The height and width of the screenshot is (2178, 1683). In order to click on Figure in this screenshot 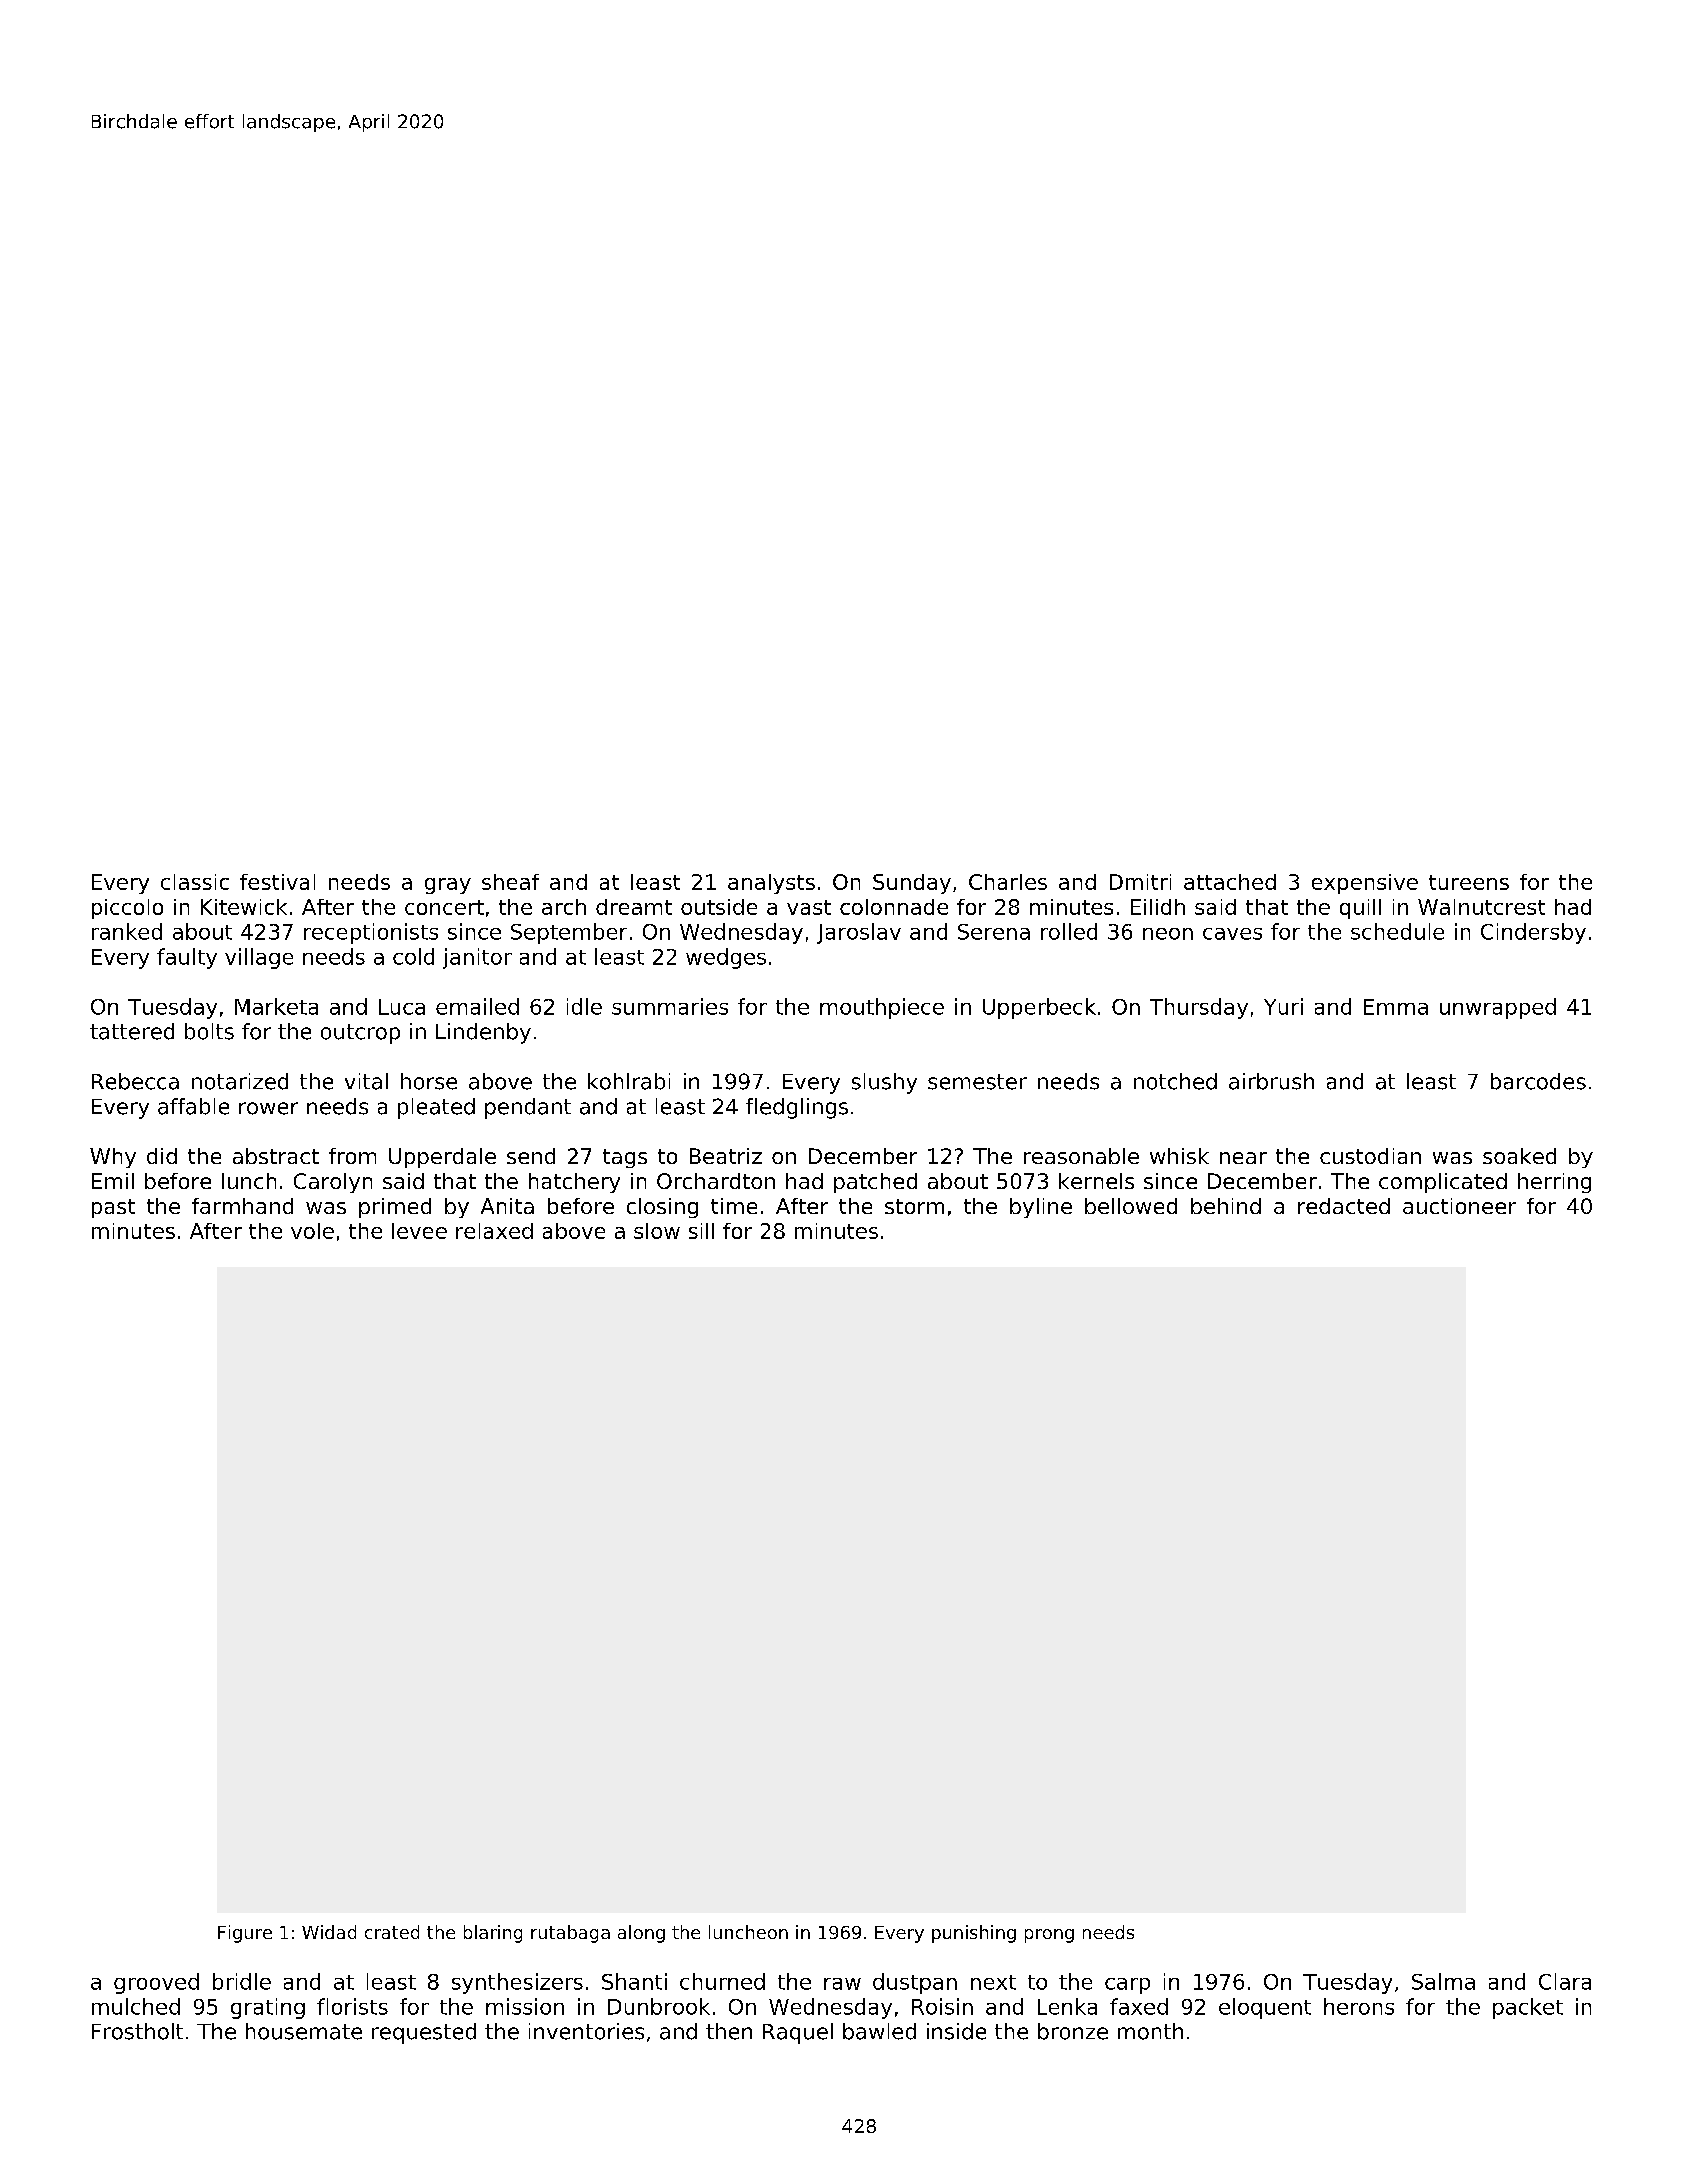, I will do `click(245, 1934)`.
